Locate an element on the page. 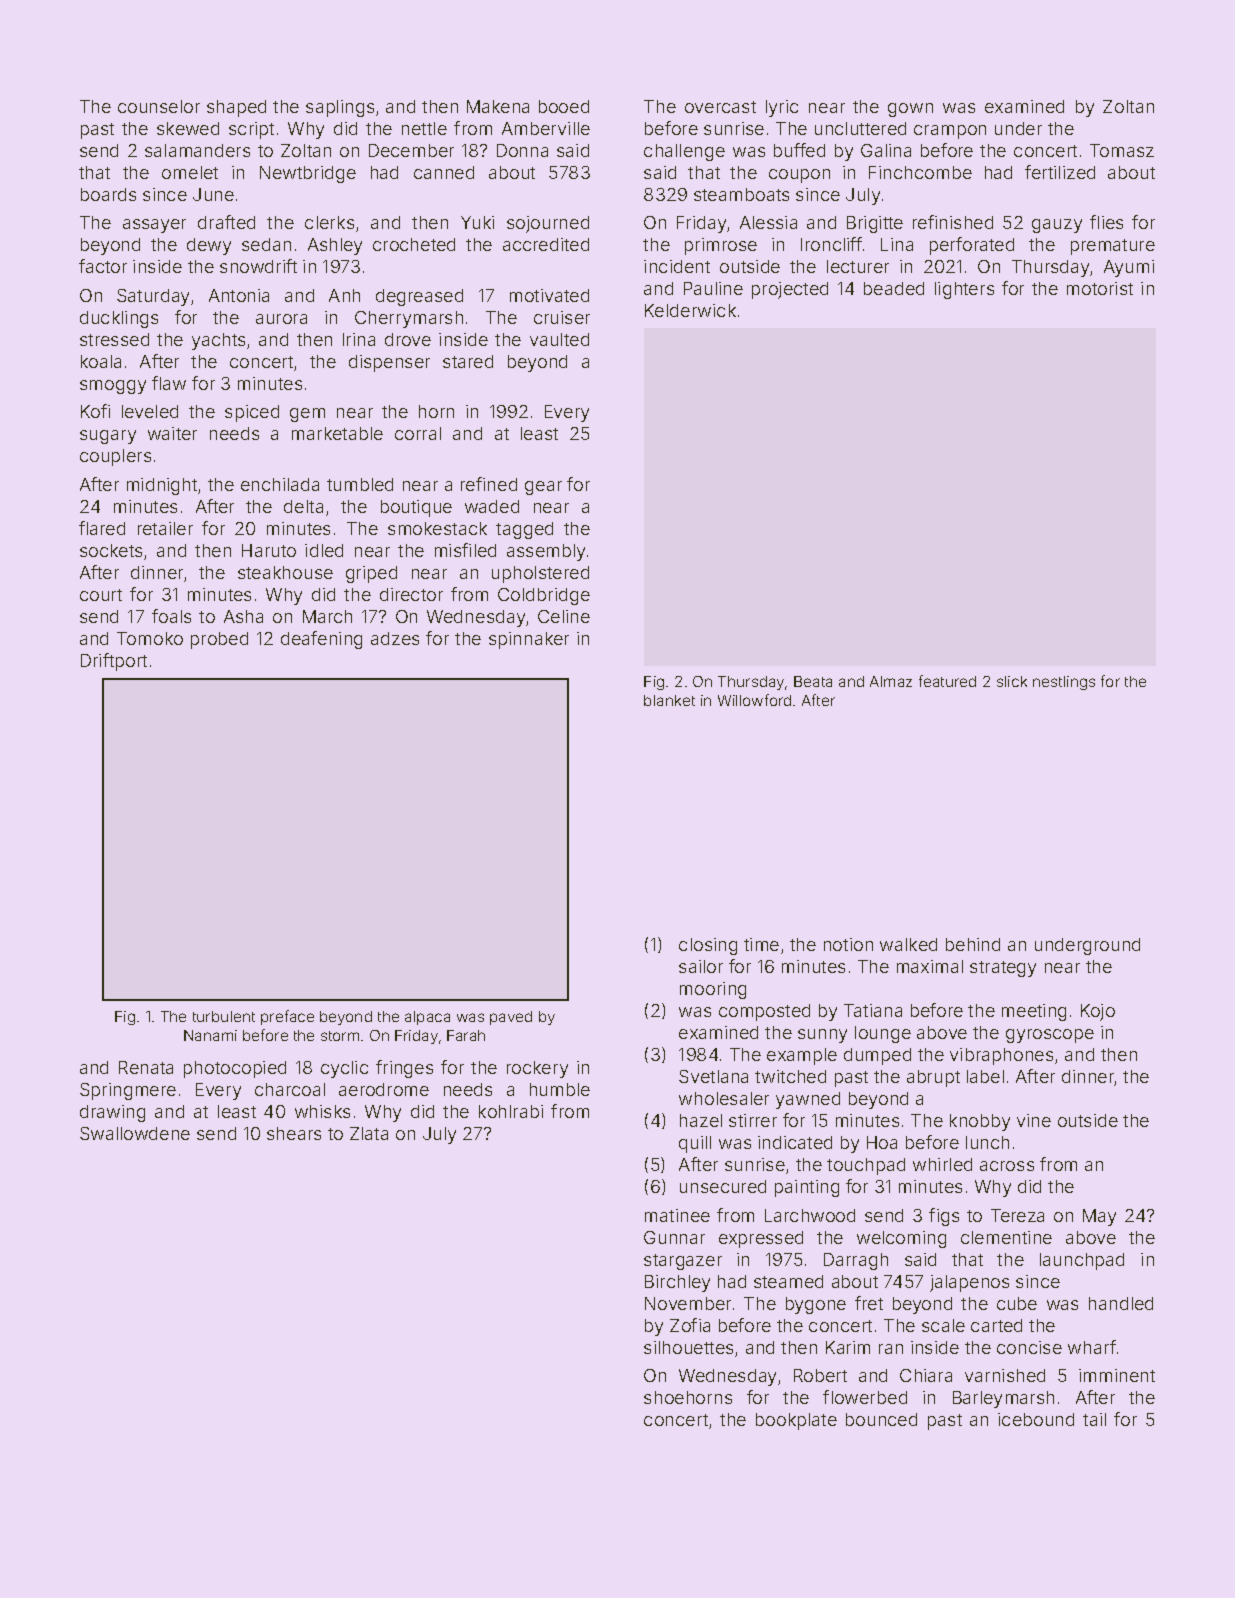  lounge is located at coordinates (883, 1034).
